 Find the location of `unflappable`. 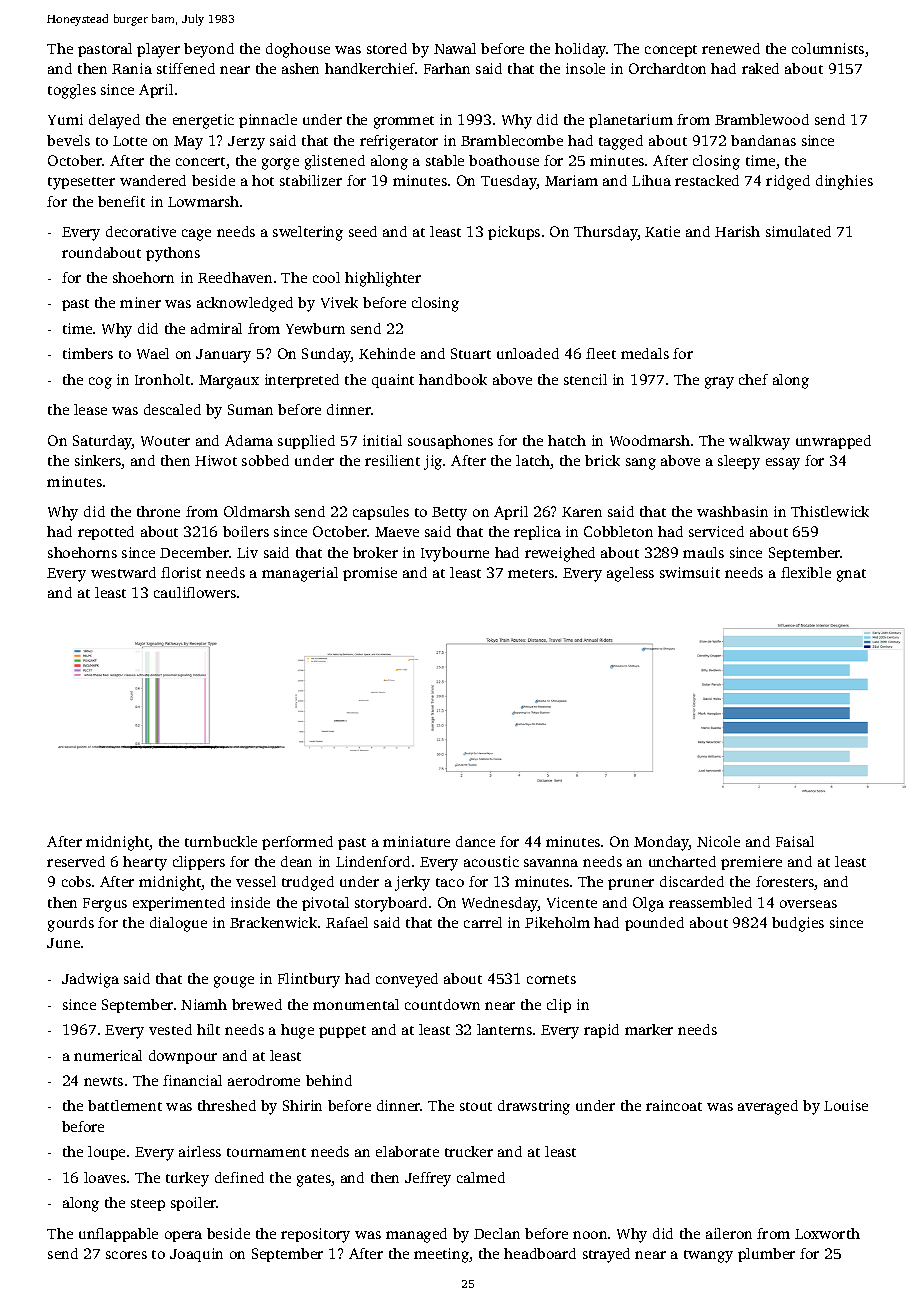

unflappable is located at coordinates (118, 1235).
